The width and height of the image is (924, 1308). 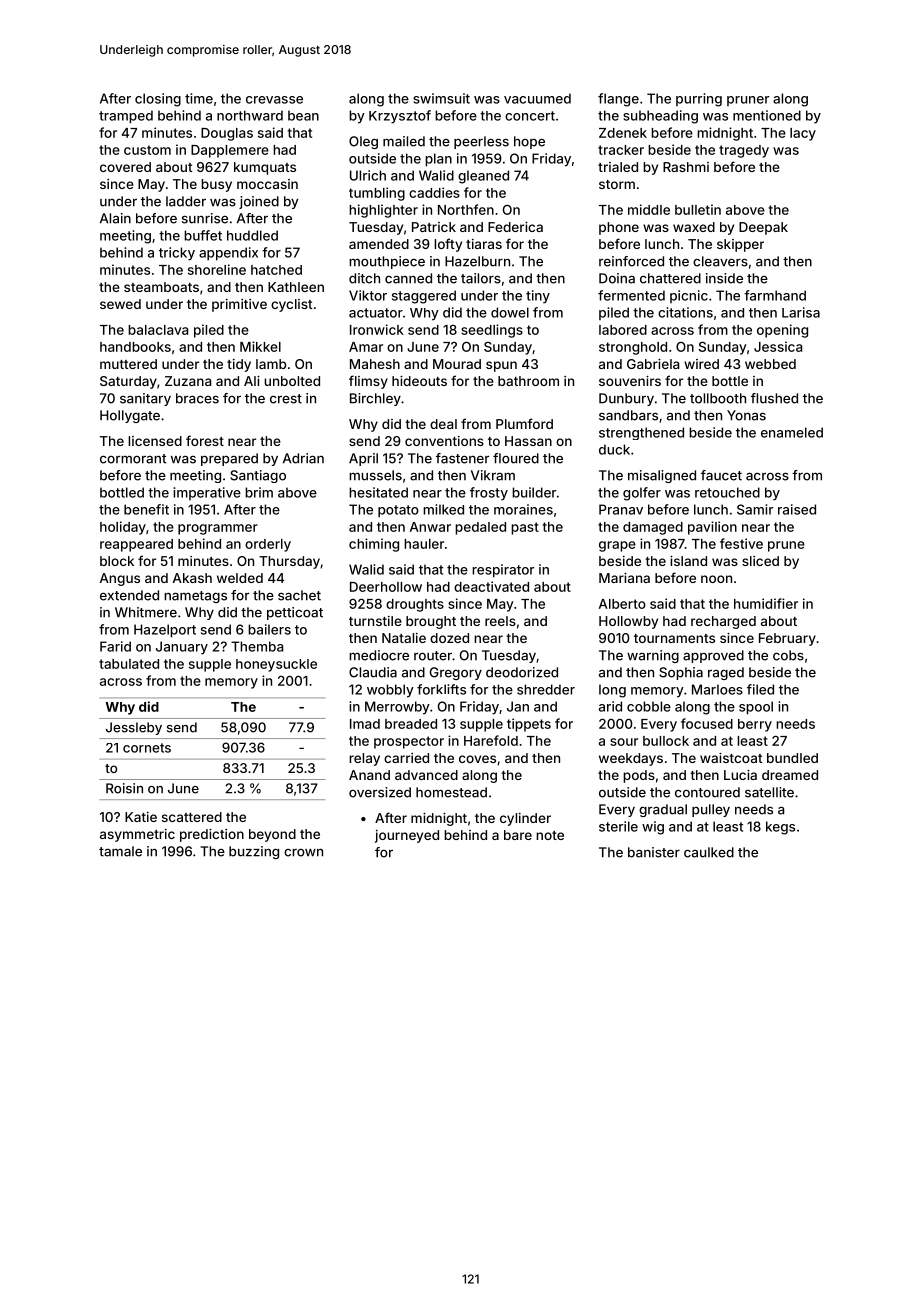 What do you see at coordinates (400, 117) in the image?
I see `Krzysztof` at bounding box center [400, 117].
